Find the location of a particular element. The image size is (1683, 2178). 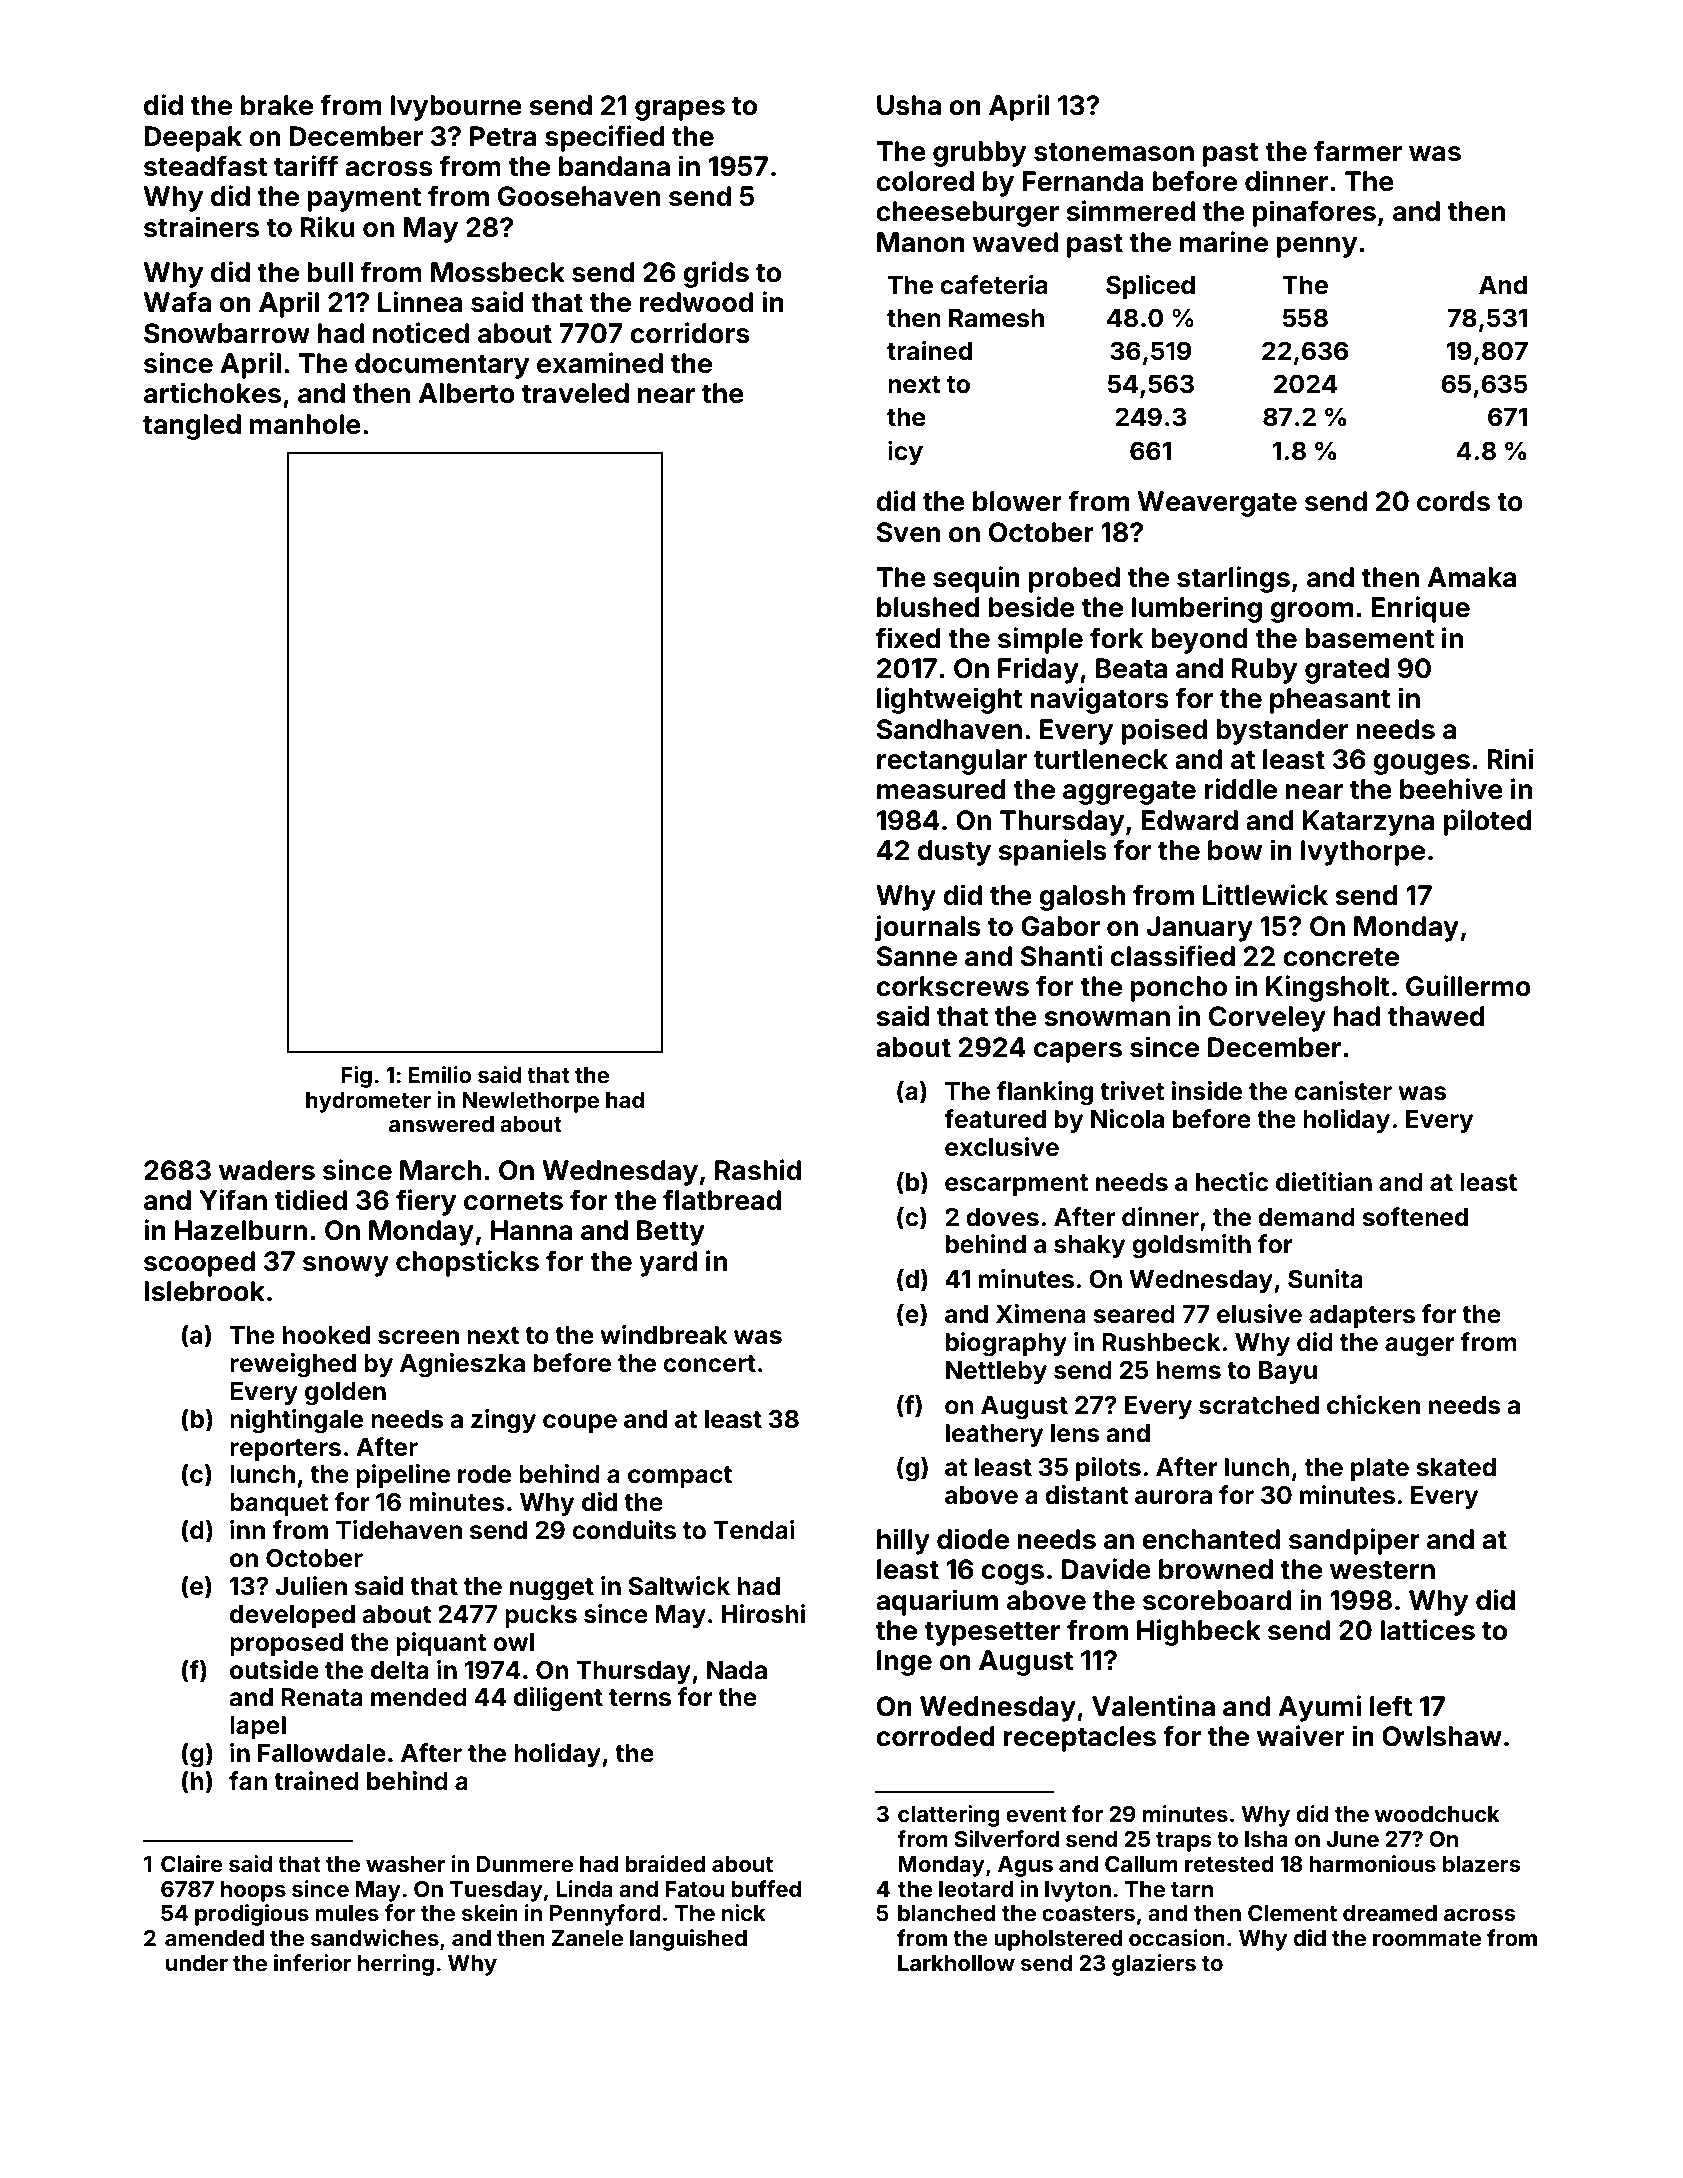

fixed is located at coordinates (908, 638).
